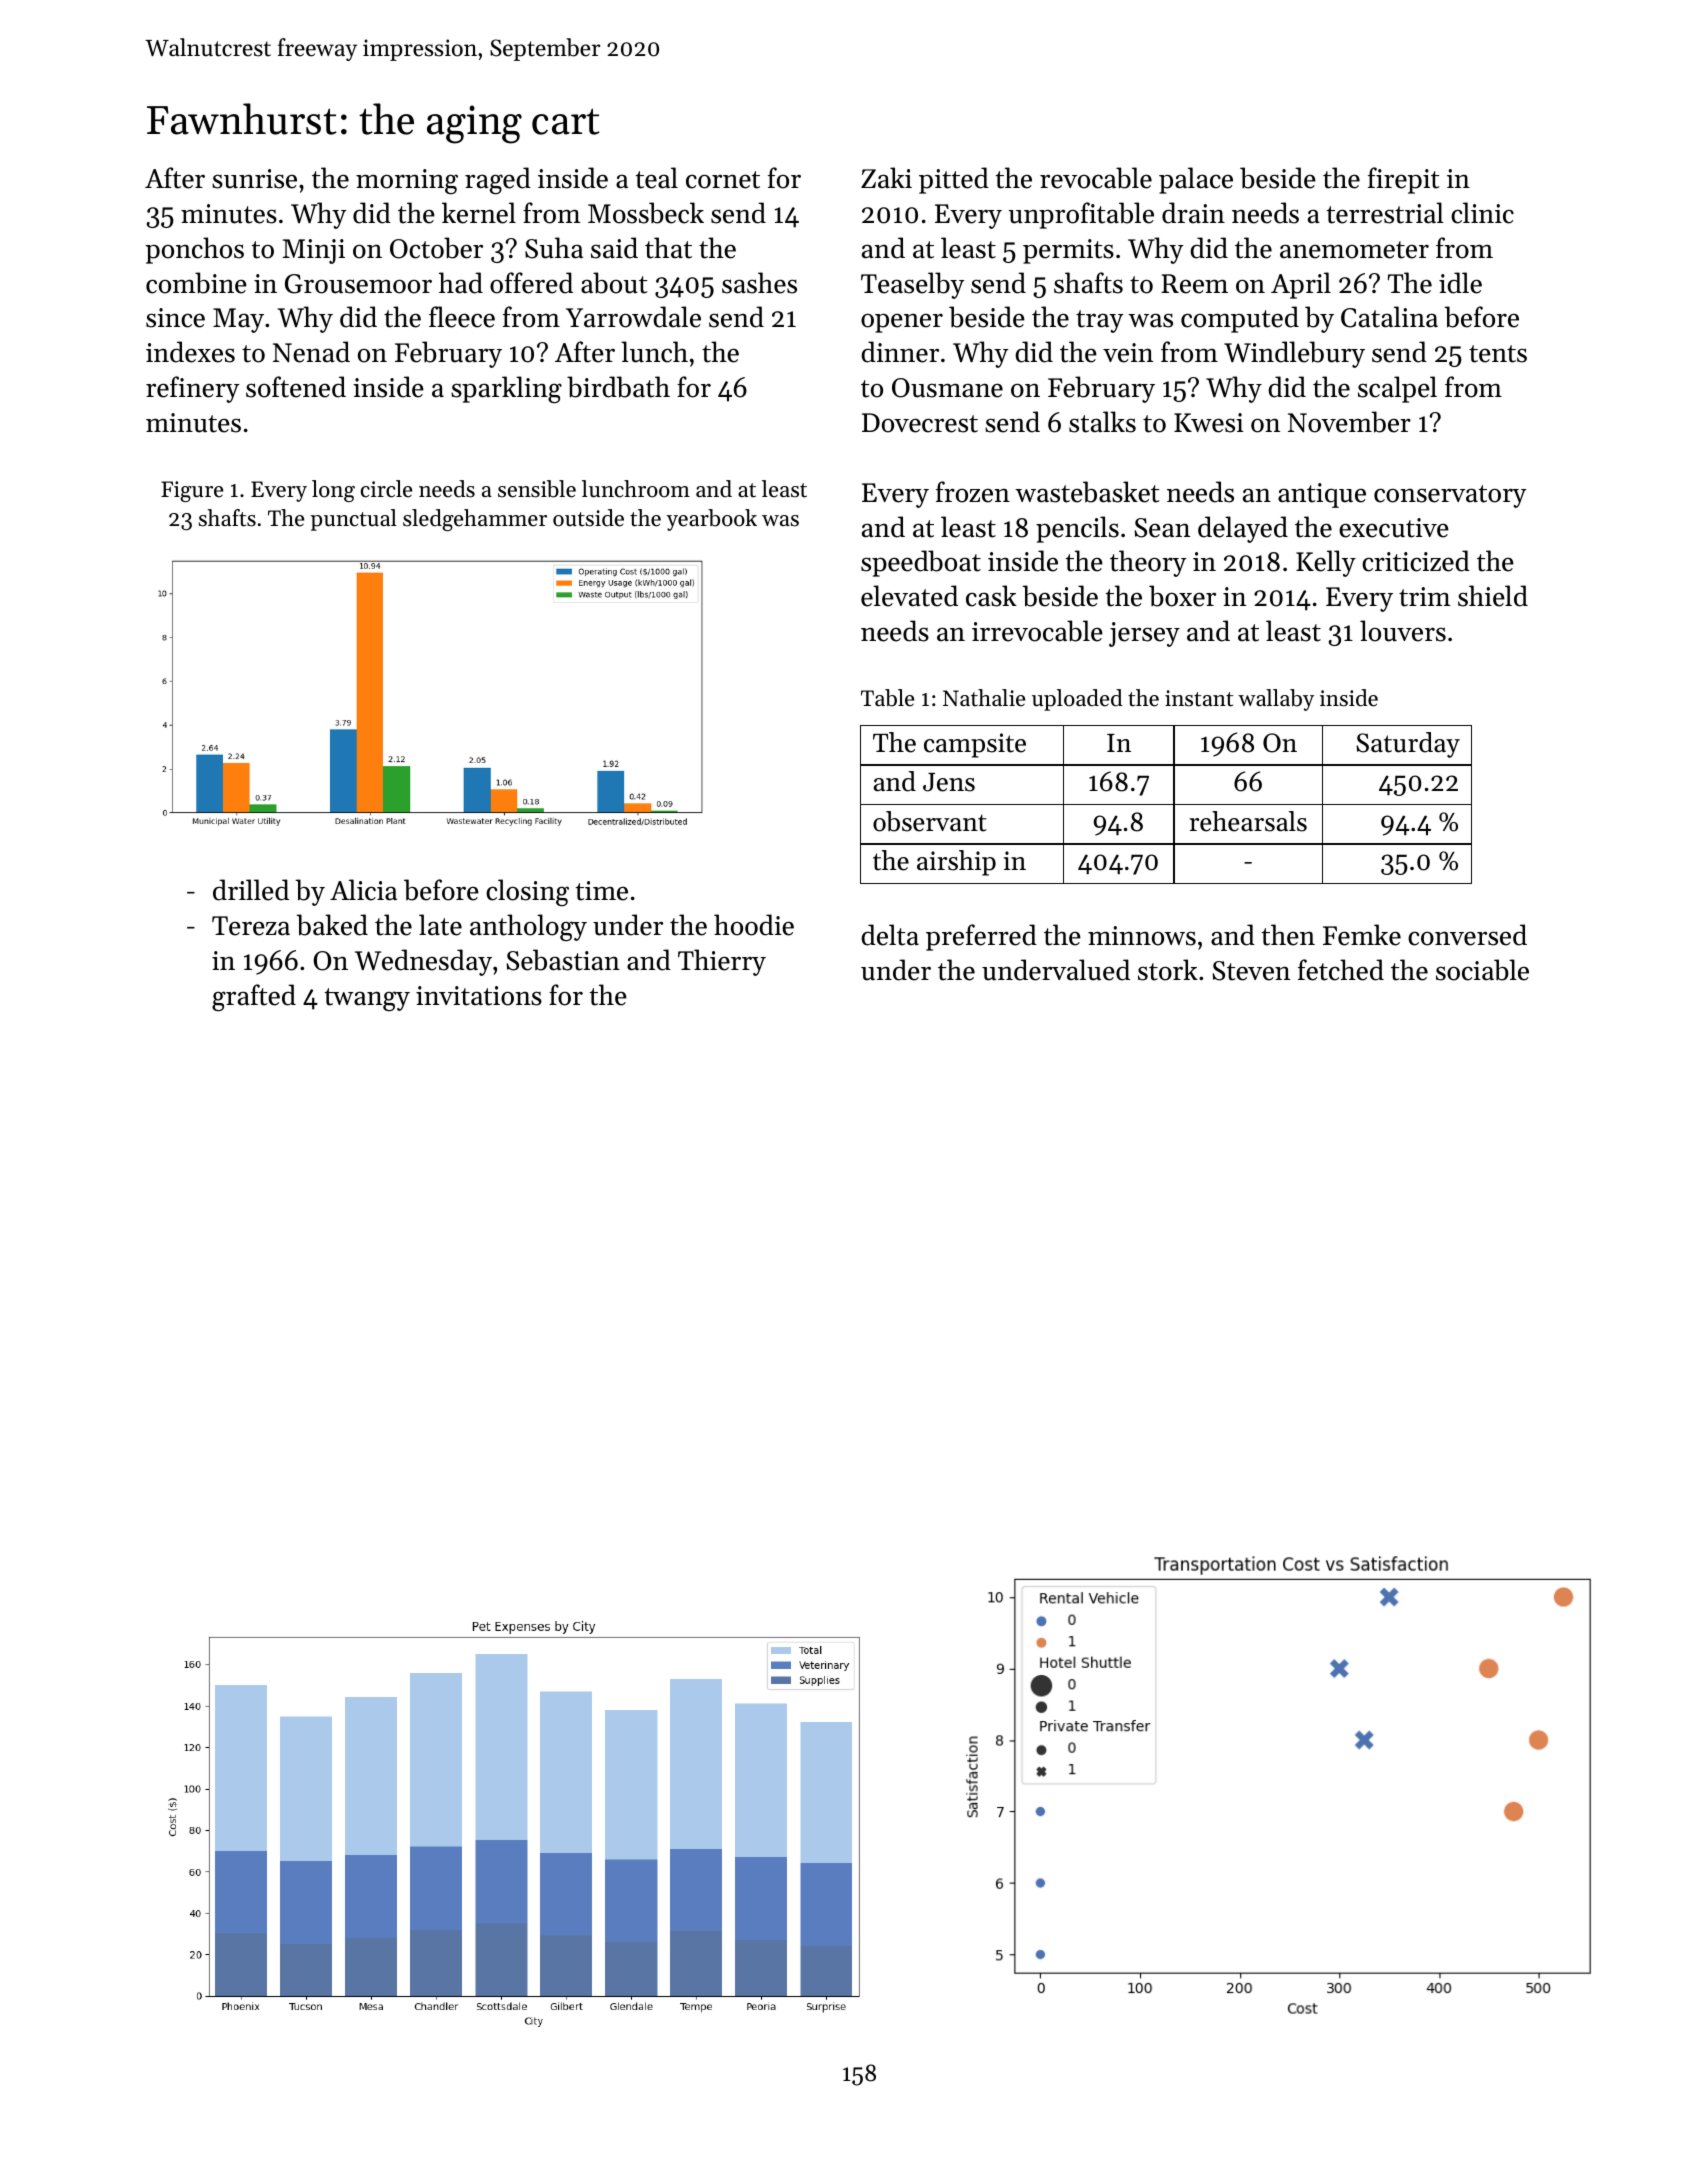 The height and width of the document is (2178, 1683). Describe the element at coordinates (930, 821) in the document. I see `observant` at that location.
